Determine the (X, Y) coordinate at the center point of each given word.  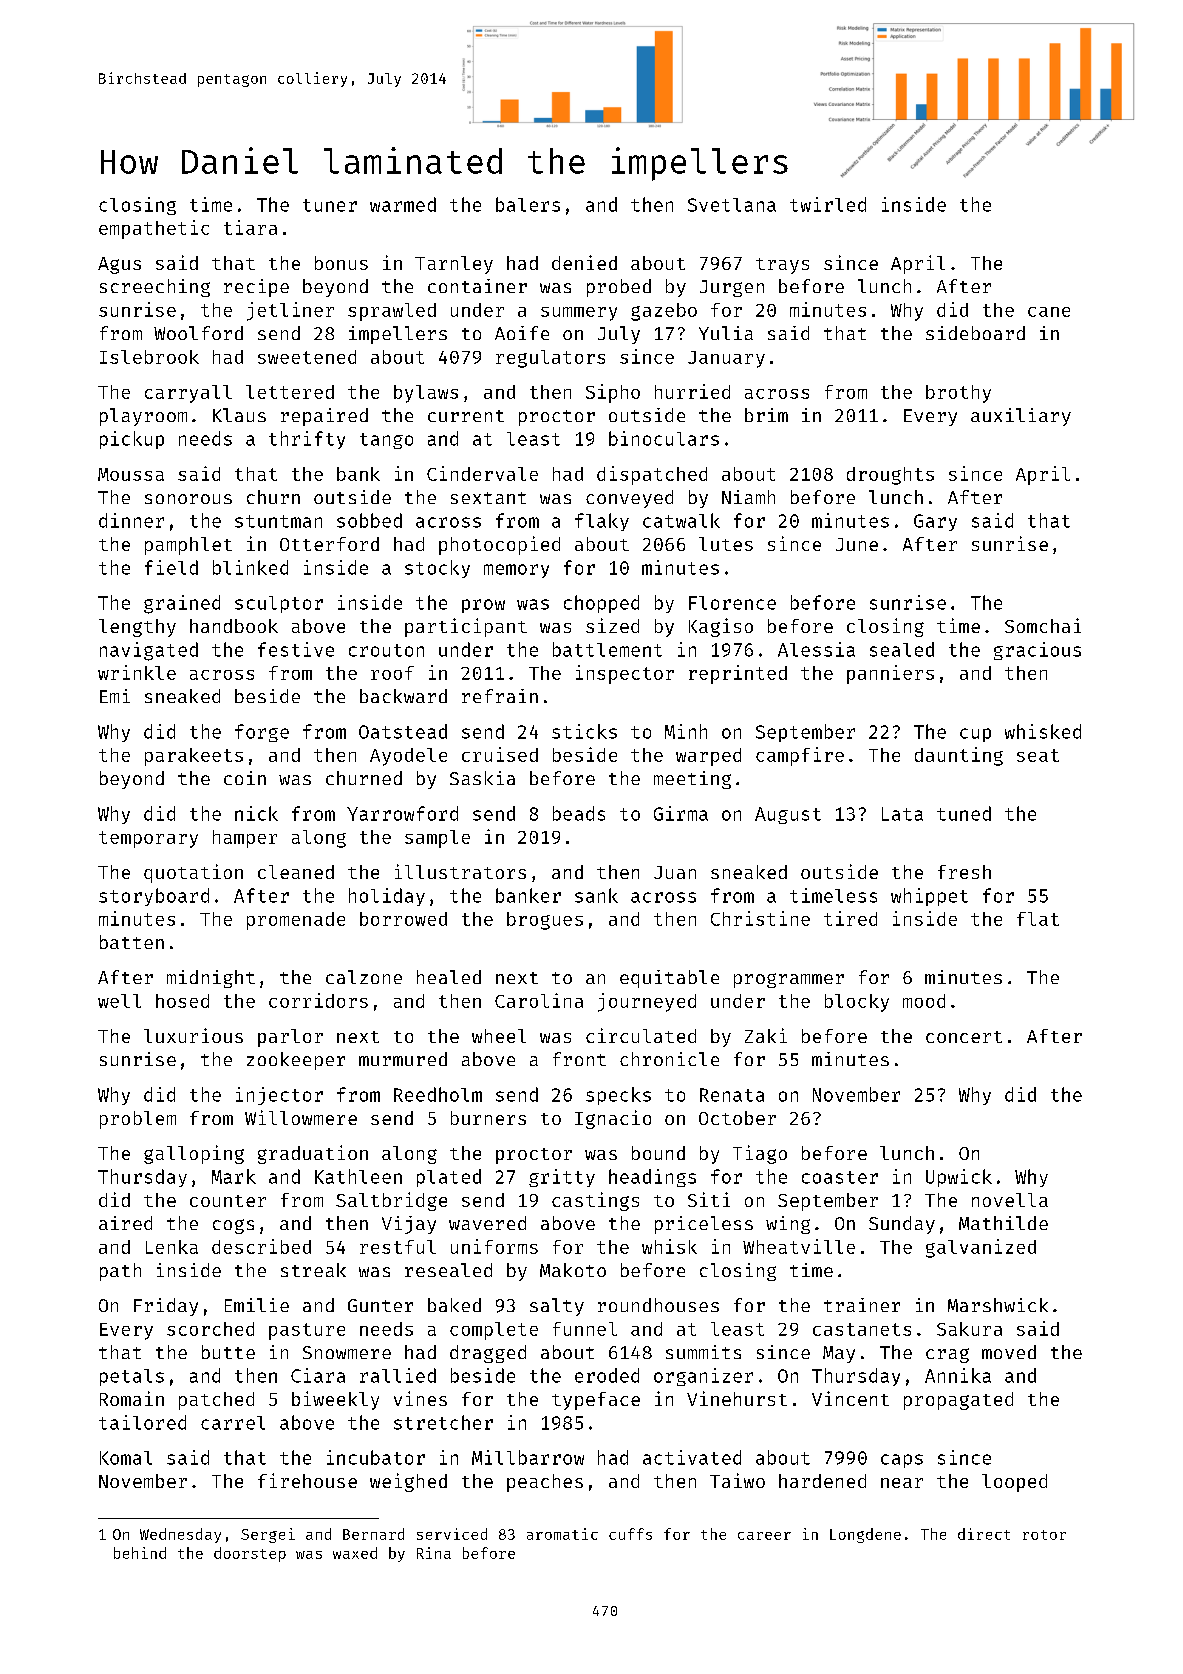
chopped (601, 604)
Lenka (172, 1247)
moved (1009, 1352)
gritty (562, 1178)
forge (262, 733)
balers (528, 204)
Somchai (1043, 625)
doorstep (250, 1554)
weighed (408, 1482)
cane (1049, 312)
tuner (330, 205)
